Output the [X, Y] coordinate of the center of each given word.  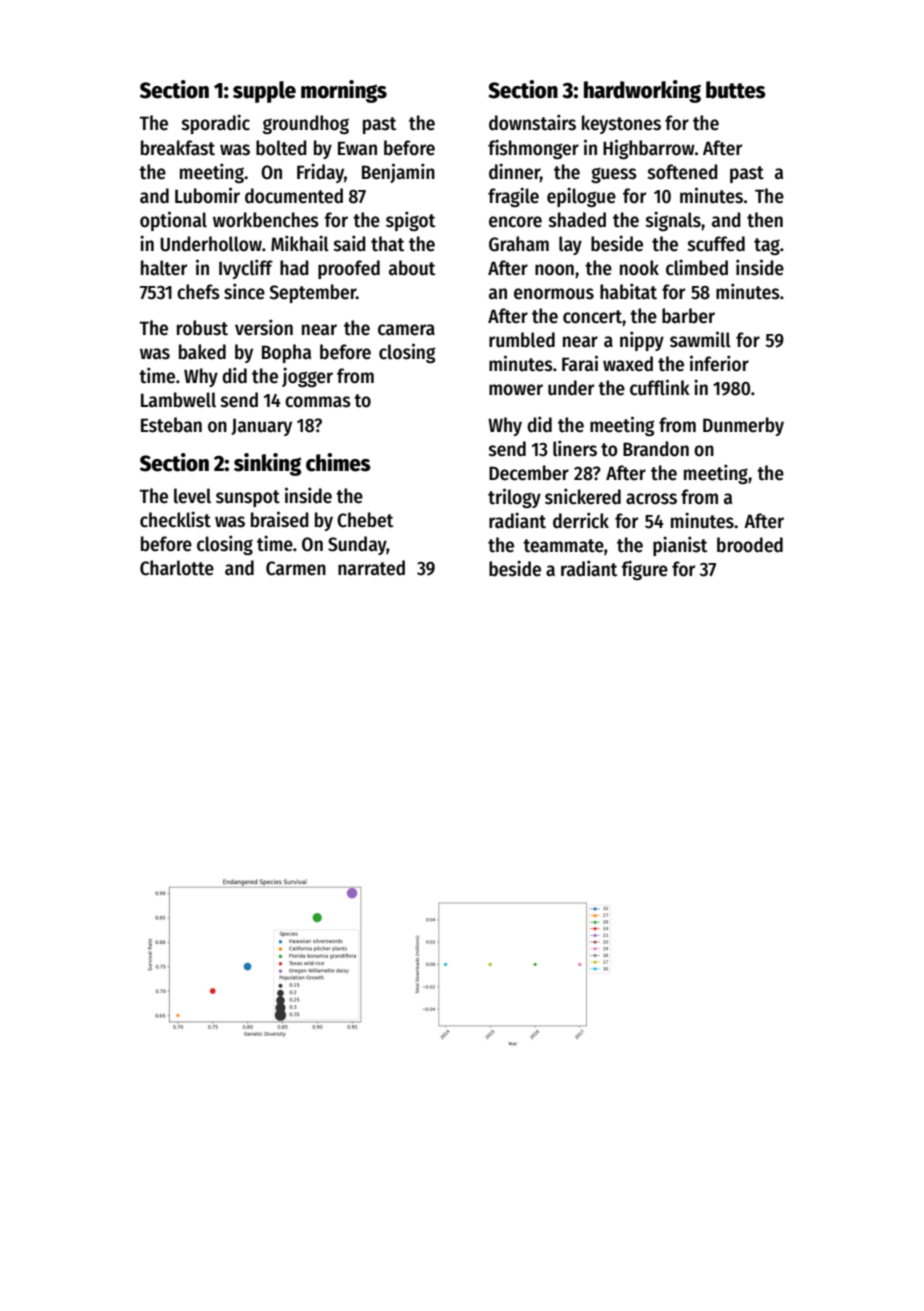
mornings [344, 91]
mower [516, 390]
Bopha [286, 353]
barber [688, 316]
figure [644, 570]
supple [264, 92]
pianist [680, 546]
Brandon [656, 449]
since [244, 291]
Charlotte [177, 568]
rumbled [522, 340]
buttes [736, 90]
